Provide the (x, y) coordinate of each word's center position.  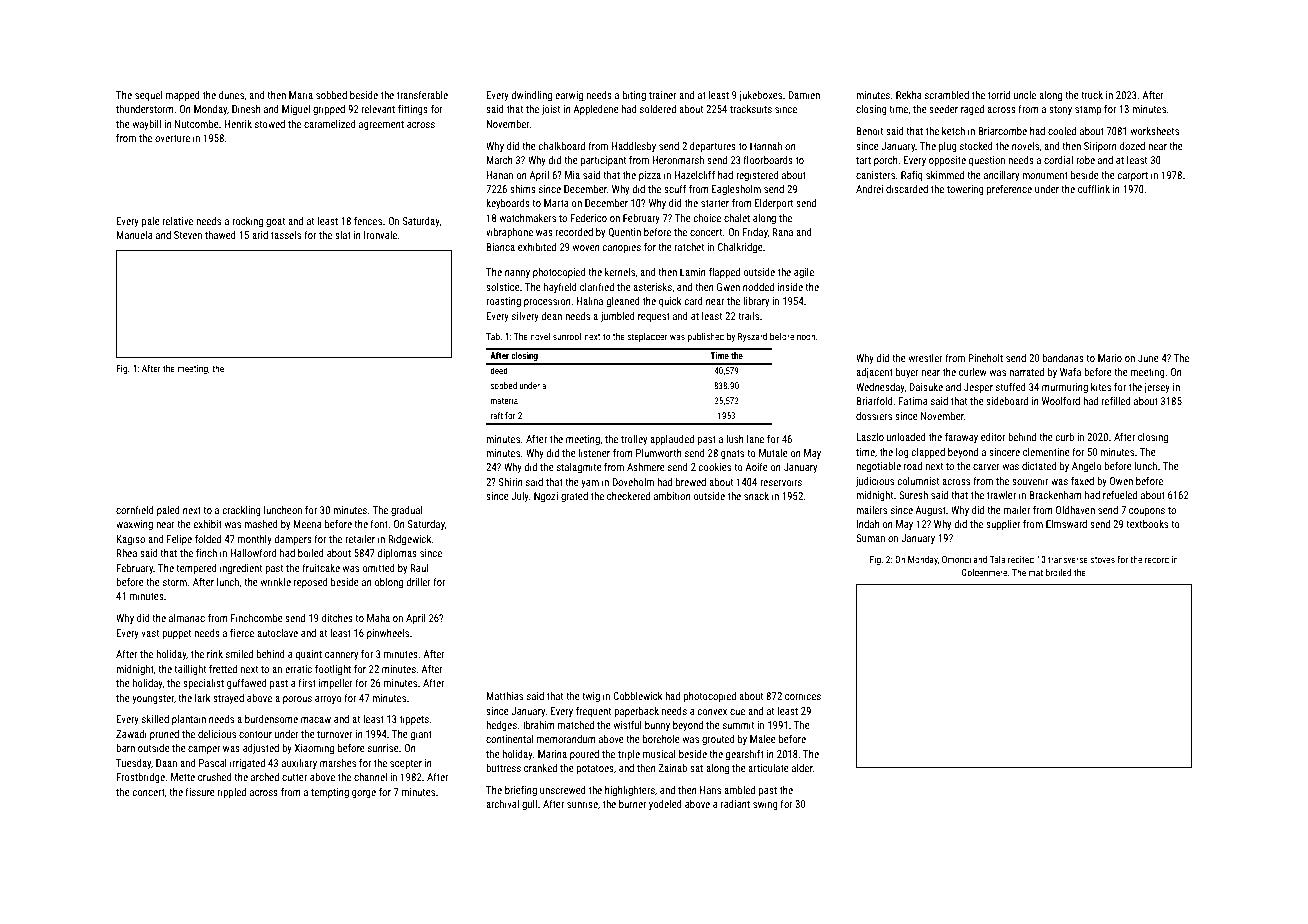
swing (765, 805)
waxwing (134, 525)
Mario (1110, 358)
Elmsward (1066, 524)
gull (529, 805)
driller (418, 582)
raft (497, 415)
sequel (148, 96)
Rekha (909, 95)
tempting (330, 793)
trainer (663, 95)
